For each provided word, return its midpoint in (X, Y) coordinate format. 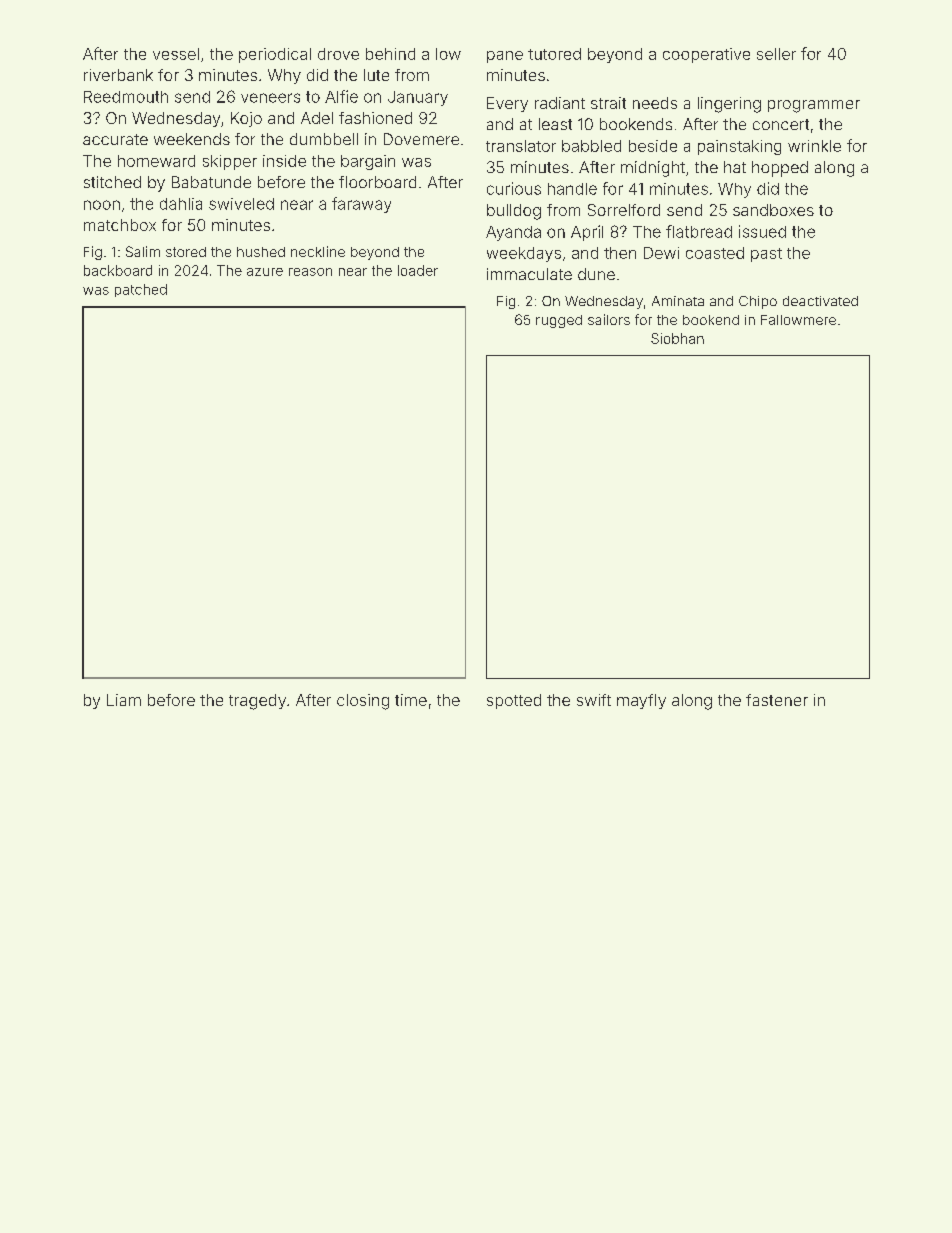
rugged (559, 321)
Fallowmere (798, 320)
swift (594, 700)
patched (141, 290)
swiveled (241, 204)
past (766, 255)
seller (776, 54)
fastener (777, 700)
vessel (176, 54)
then (620, 253)
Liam (124, 700)
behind (390, 54)
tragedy (257, 702)
